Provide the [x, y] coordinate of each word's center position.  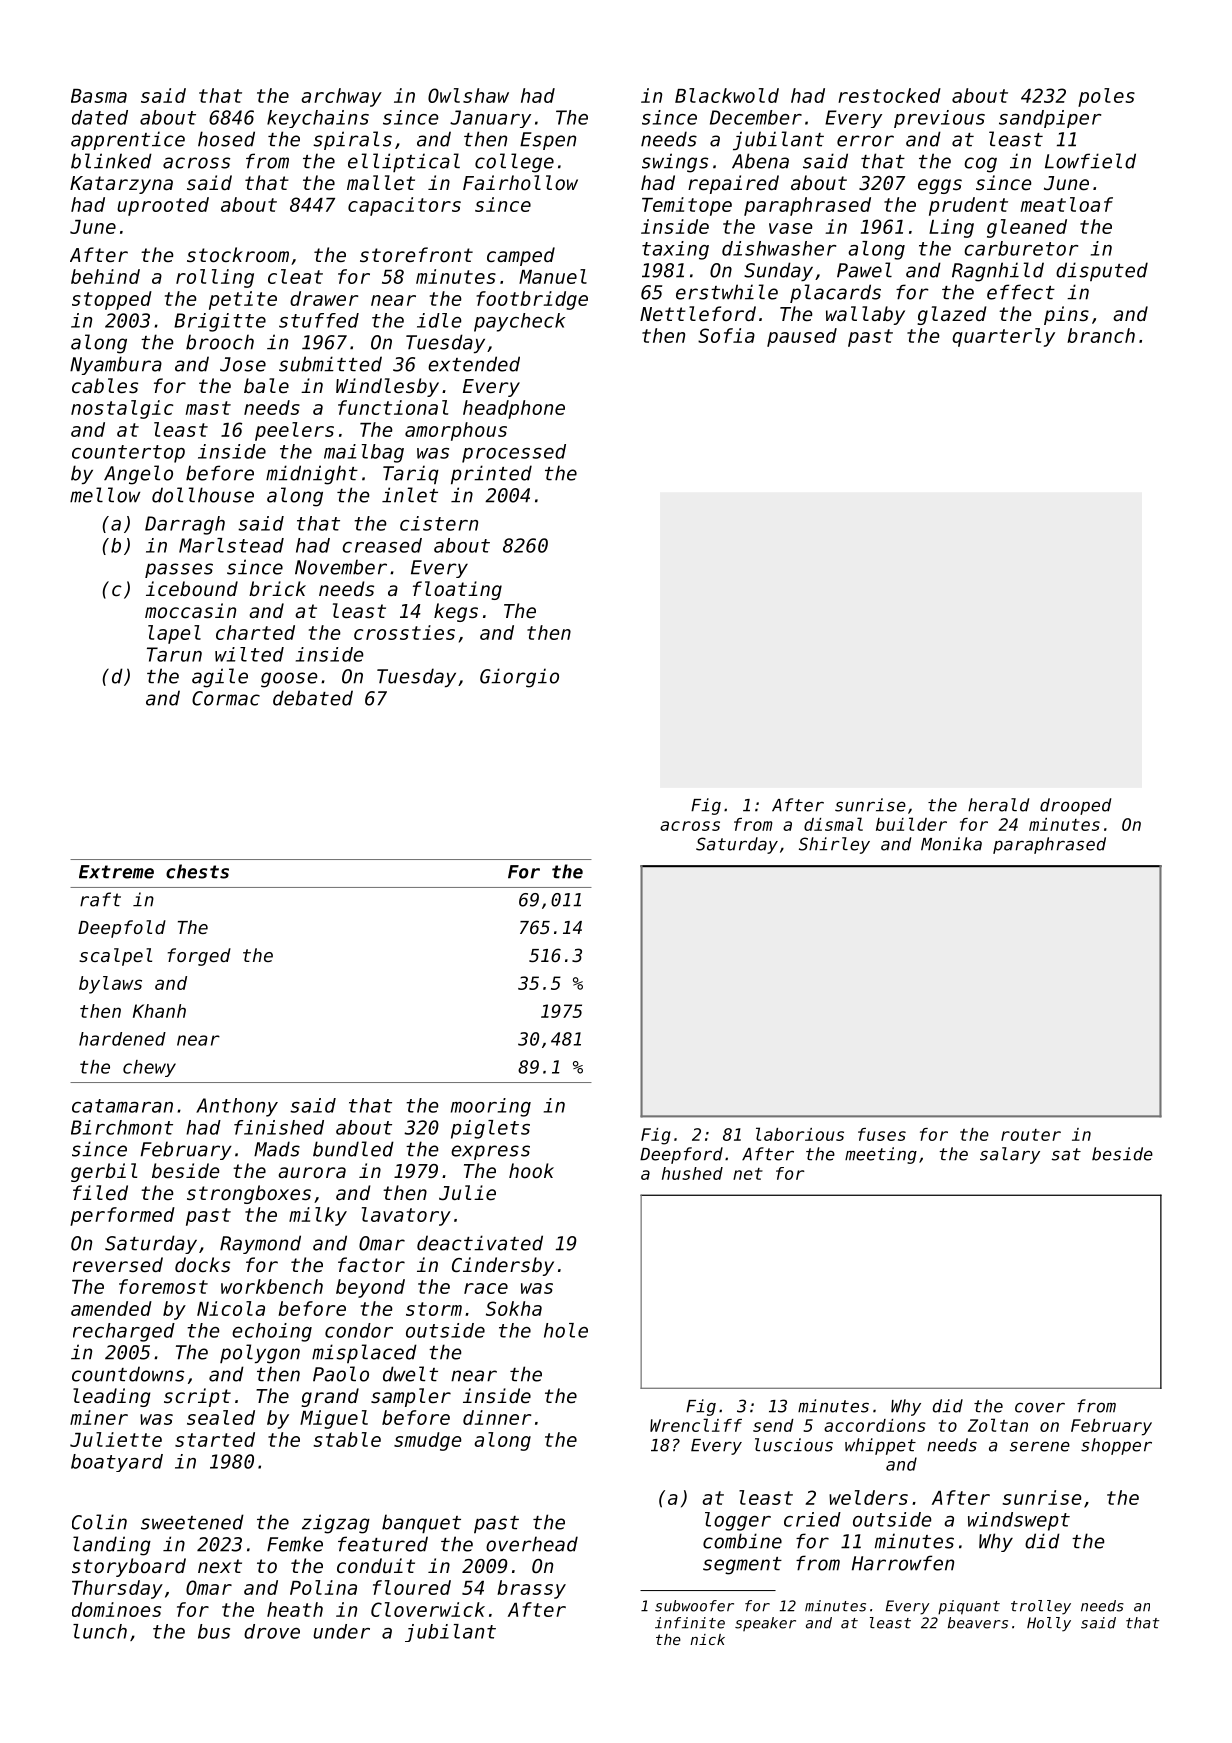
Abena [760, 161]
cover [1040, 1407]
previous [939, 119]
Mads [277, 1149]
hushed [692, 1173]
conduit [376, 1565]
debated [313, 698]
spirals [352, 140]
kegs [456, 612]
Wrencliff [696, 1425]
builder [911, 824]
